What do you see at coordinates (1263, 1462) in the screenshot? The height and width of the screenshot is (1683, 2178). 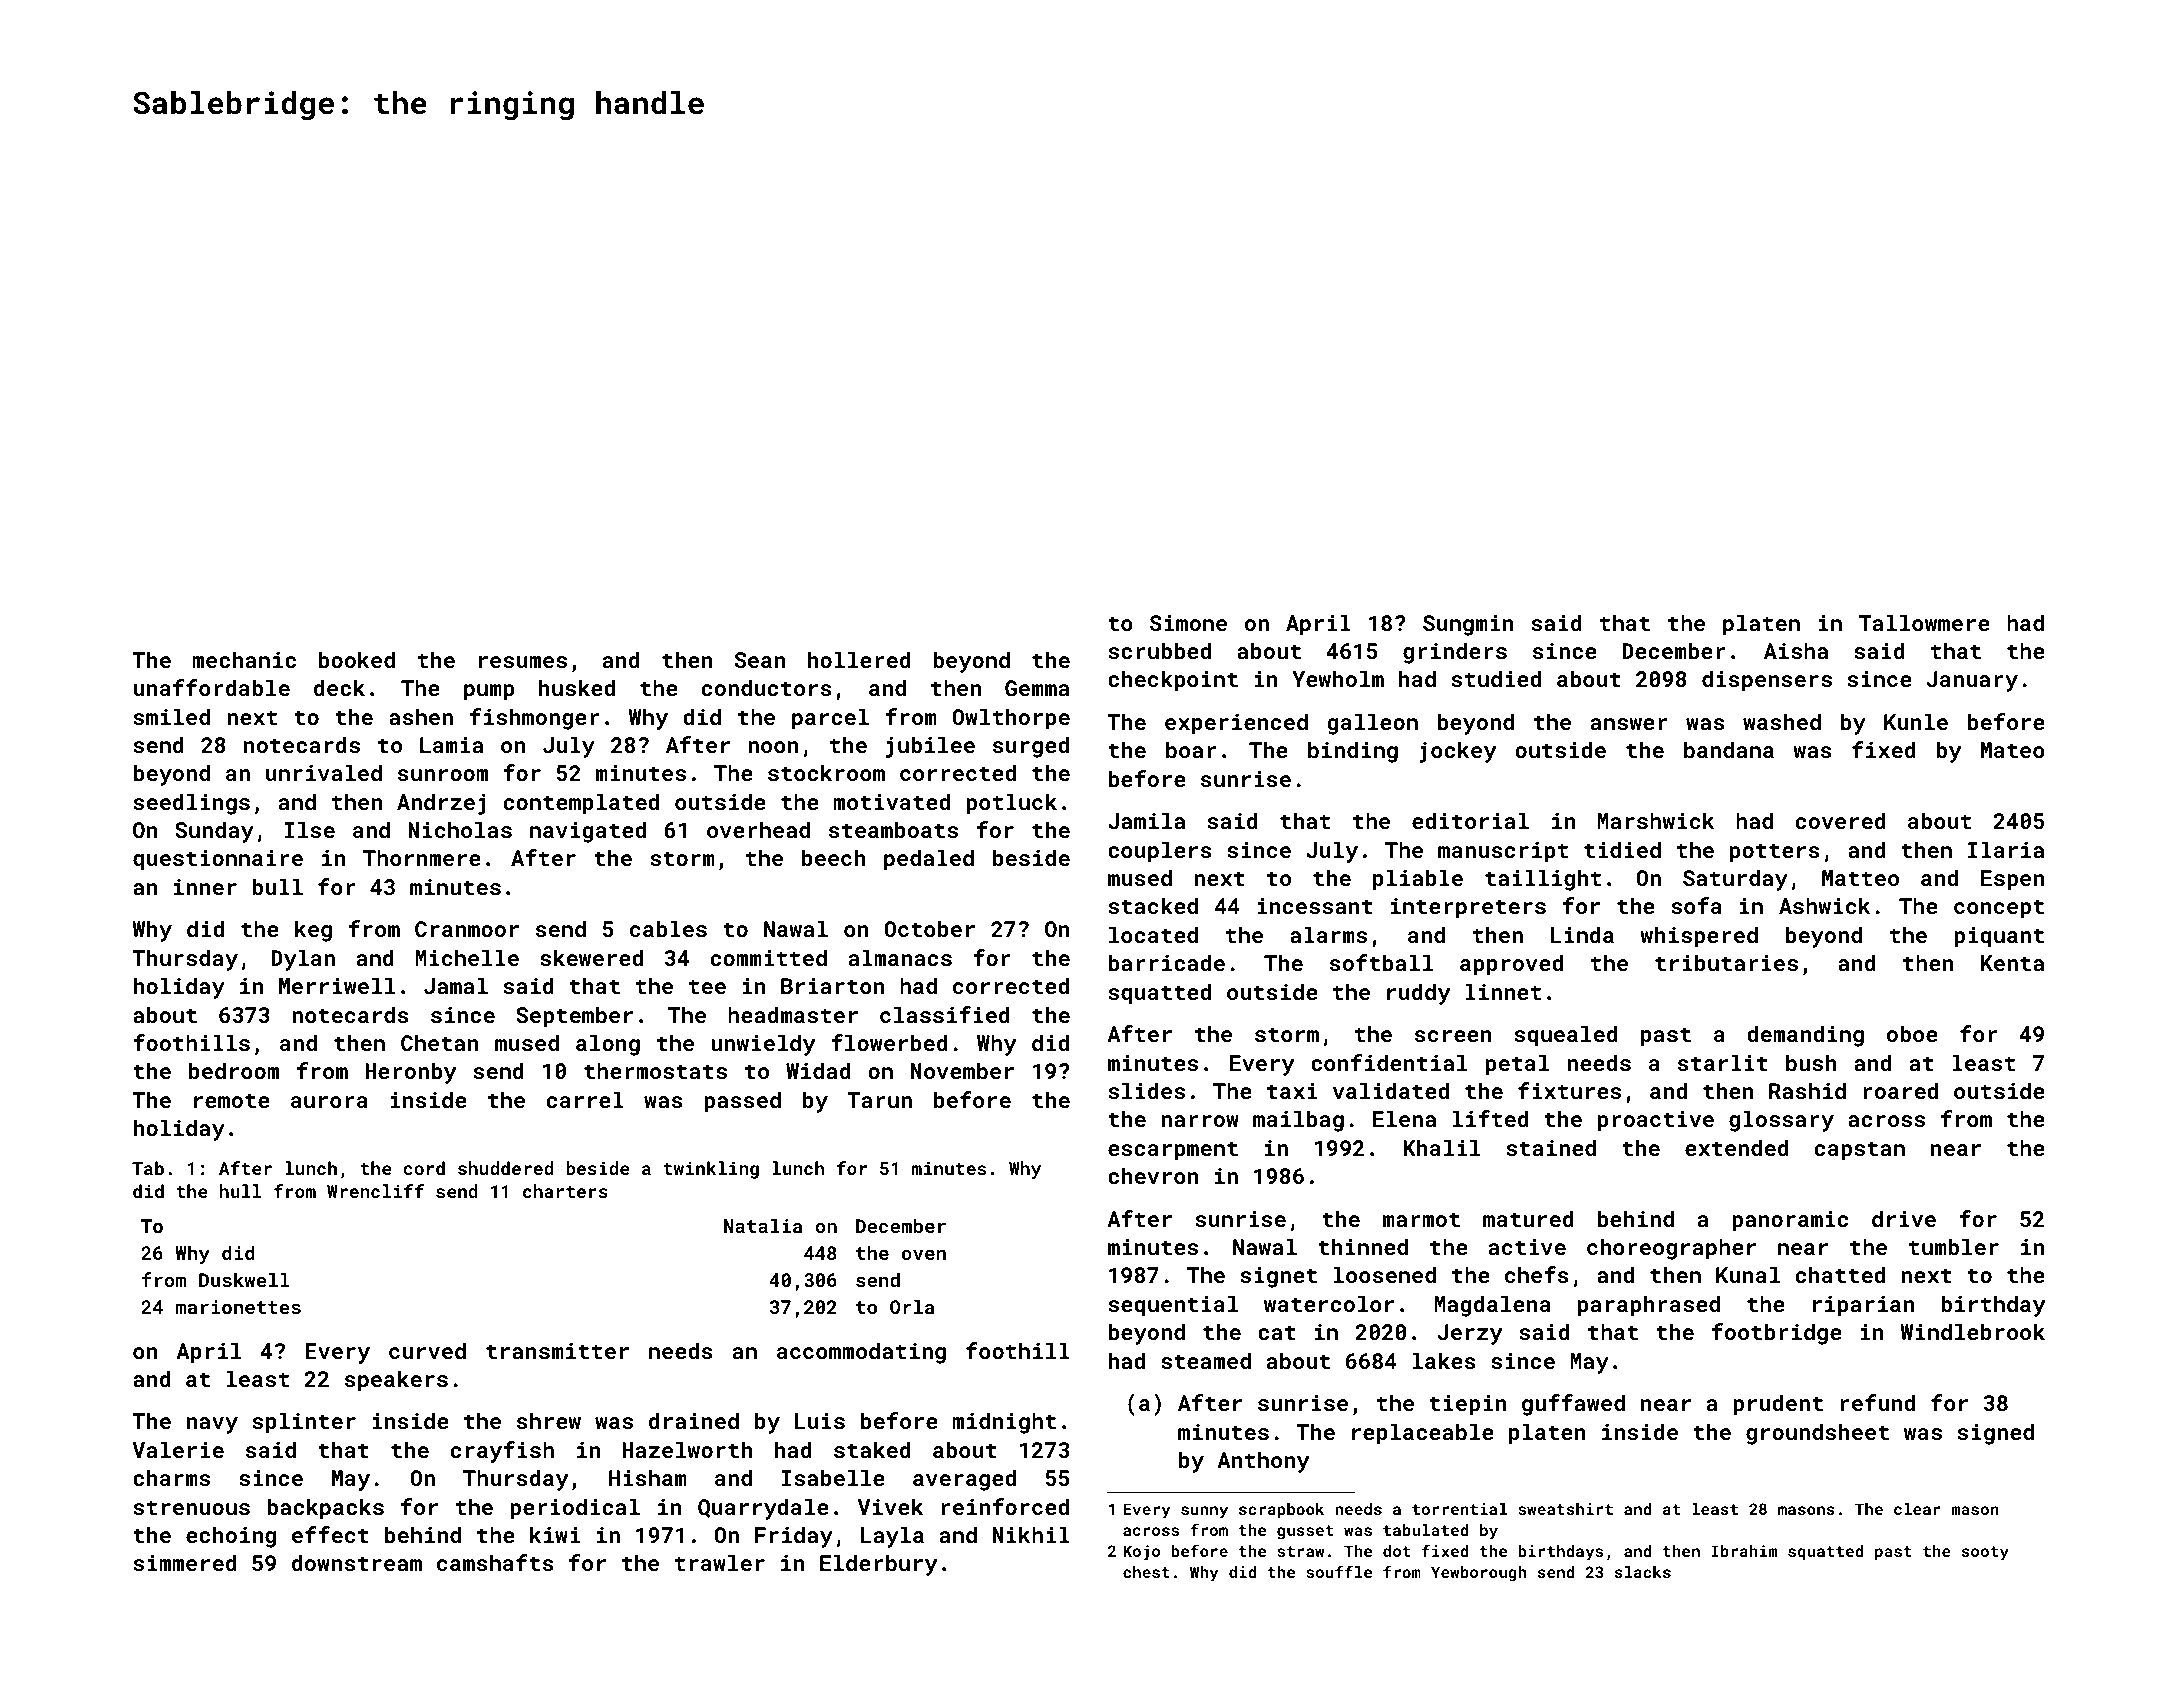 I see `Anthony` at bounding box center [1263, 1462].
